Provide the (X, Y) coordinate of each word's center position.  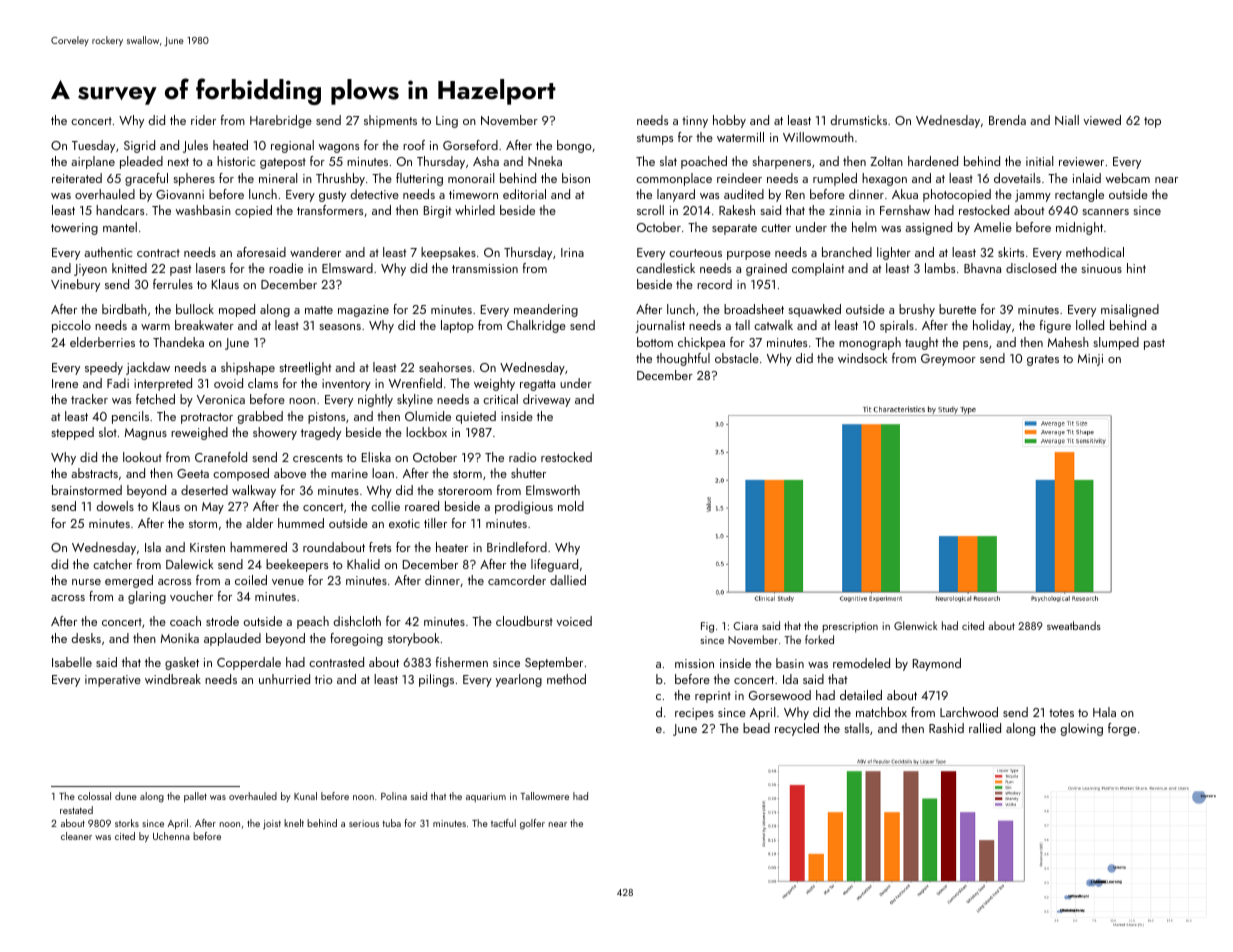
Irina (572, 252)
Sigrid (139, 146)
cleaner (76, 836)
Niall (1067, 120)
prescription (850, 627)
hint (1136, 268)
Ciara (745, 626)
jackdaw (148, 368)
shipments (390, 121)
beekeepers (297, 565)
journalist (660, 326)
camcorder (517, 580)
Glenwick (916, 625)
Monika (180, 638)
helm (864, 227)
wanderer (315, 252)
